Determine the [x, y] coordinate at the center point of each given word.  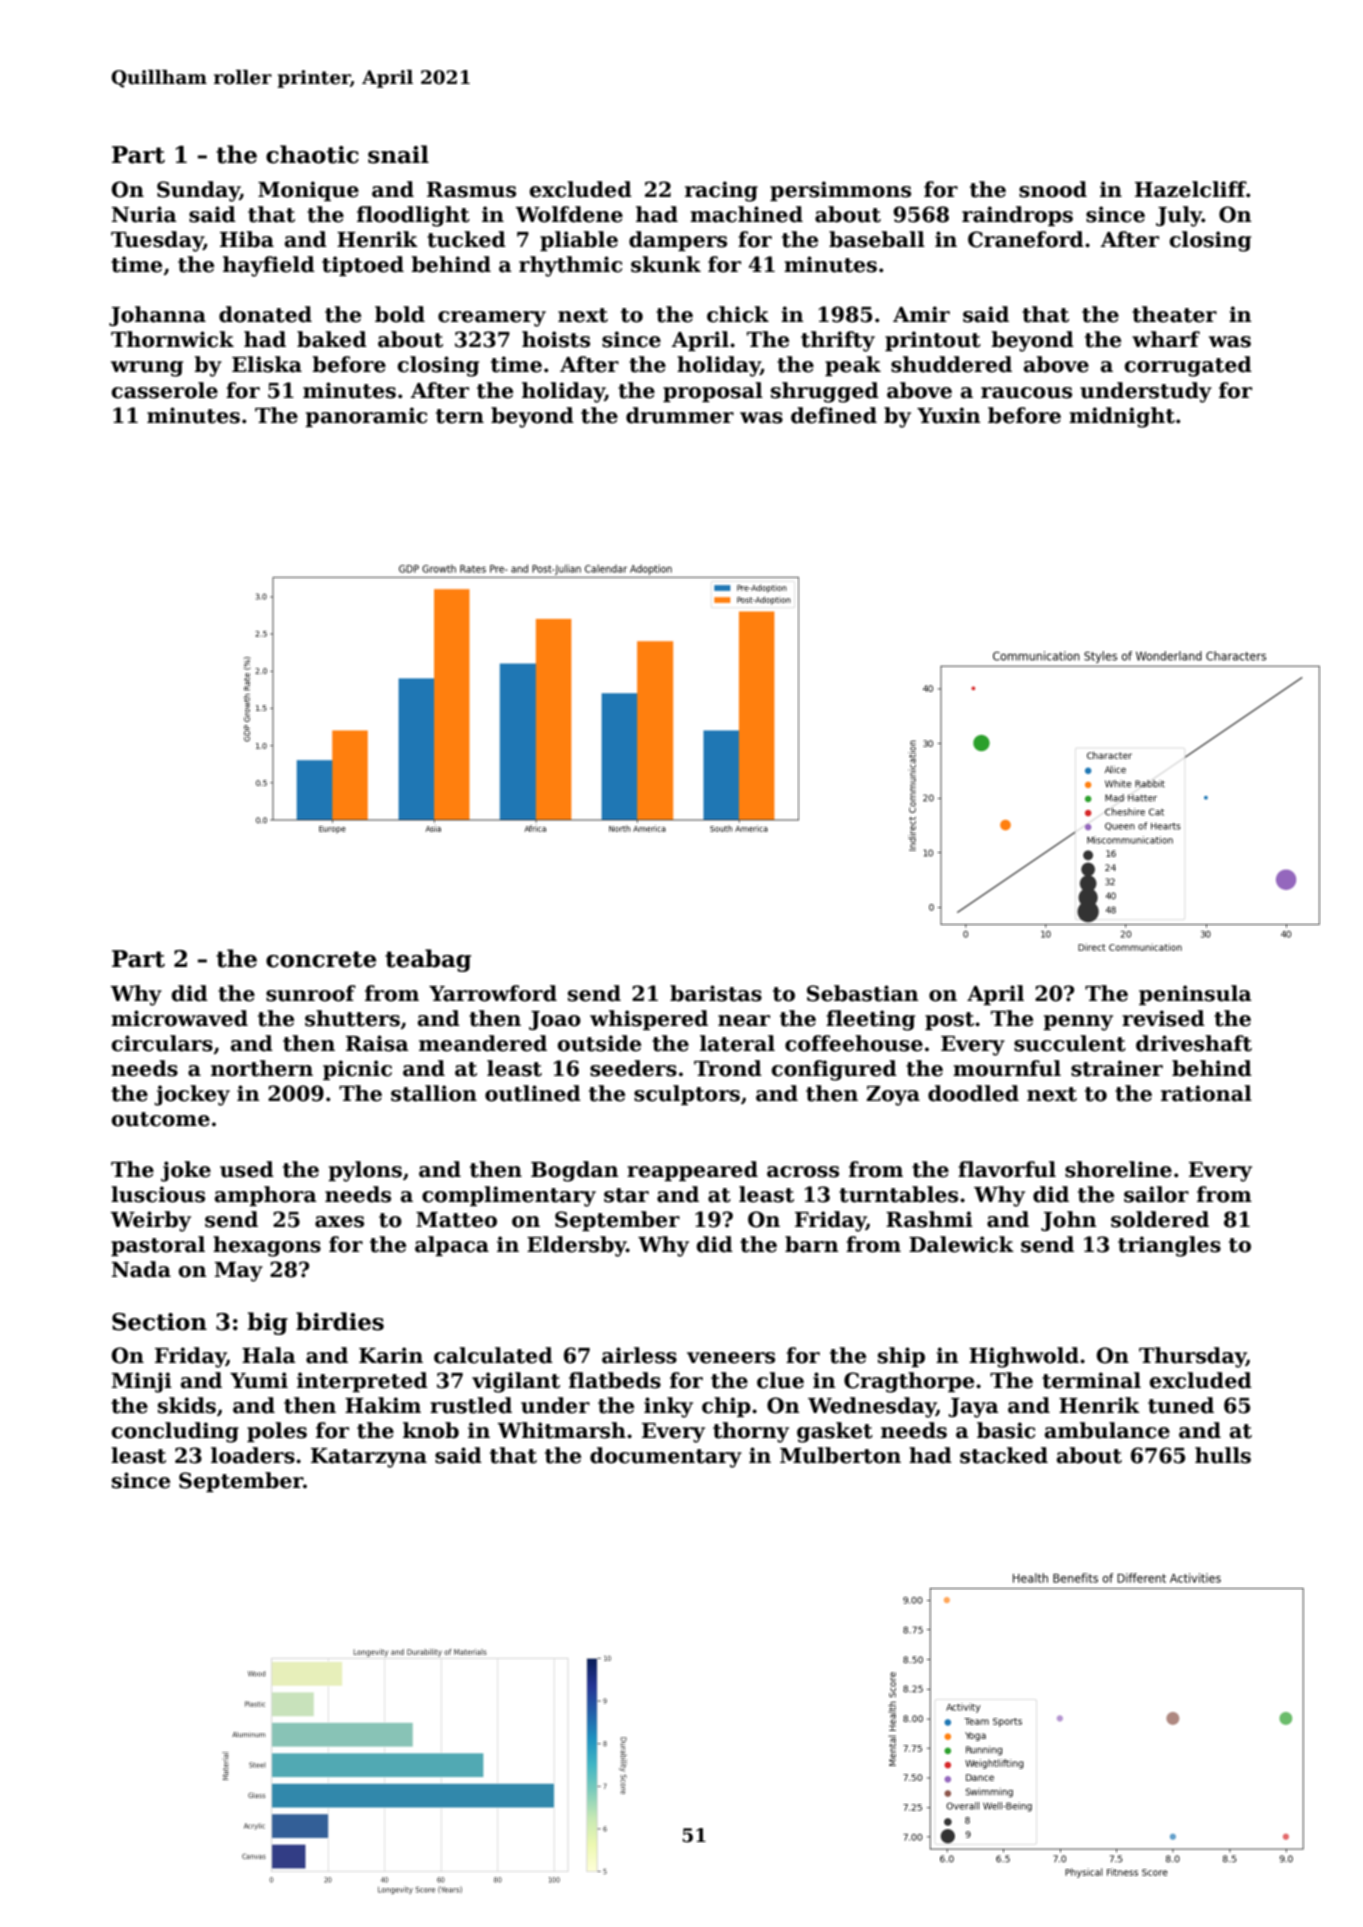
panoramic [366, 417]
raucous [1026, 393]
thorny [751, 1432]
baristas [716, 993]
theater [1174, 314]
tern [460, 416]
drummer [680, 415]
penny [1078, 1023]
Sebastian [863, 993]
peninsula [1195, 995]
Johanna [157, 316]
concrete [321, 959]
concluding [175, 1432]
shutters [352, 1018]
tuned [1181, 1405]
